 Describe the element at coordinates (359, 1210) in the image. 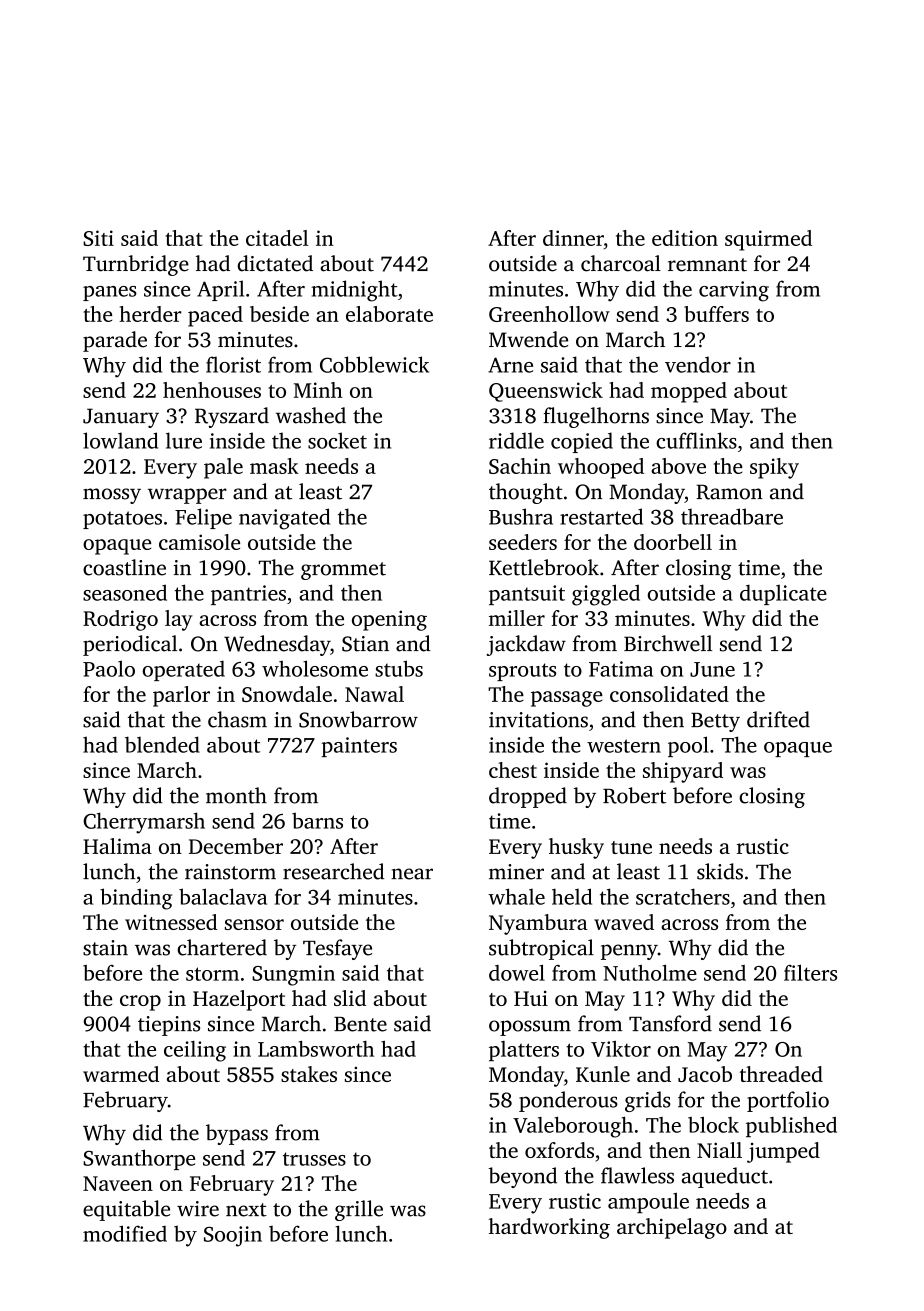

I see `grille` at that location.
